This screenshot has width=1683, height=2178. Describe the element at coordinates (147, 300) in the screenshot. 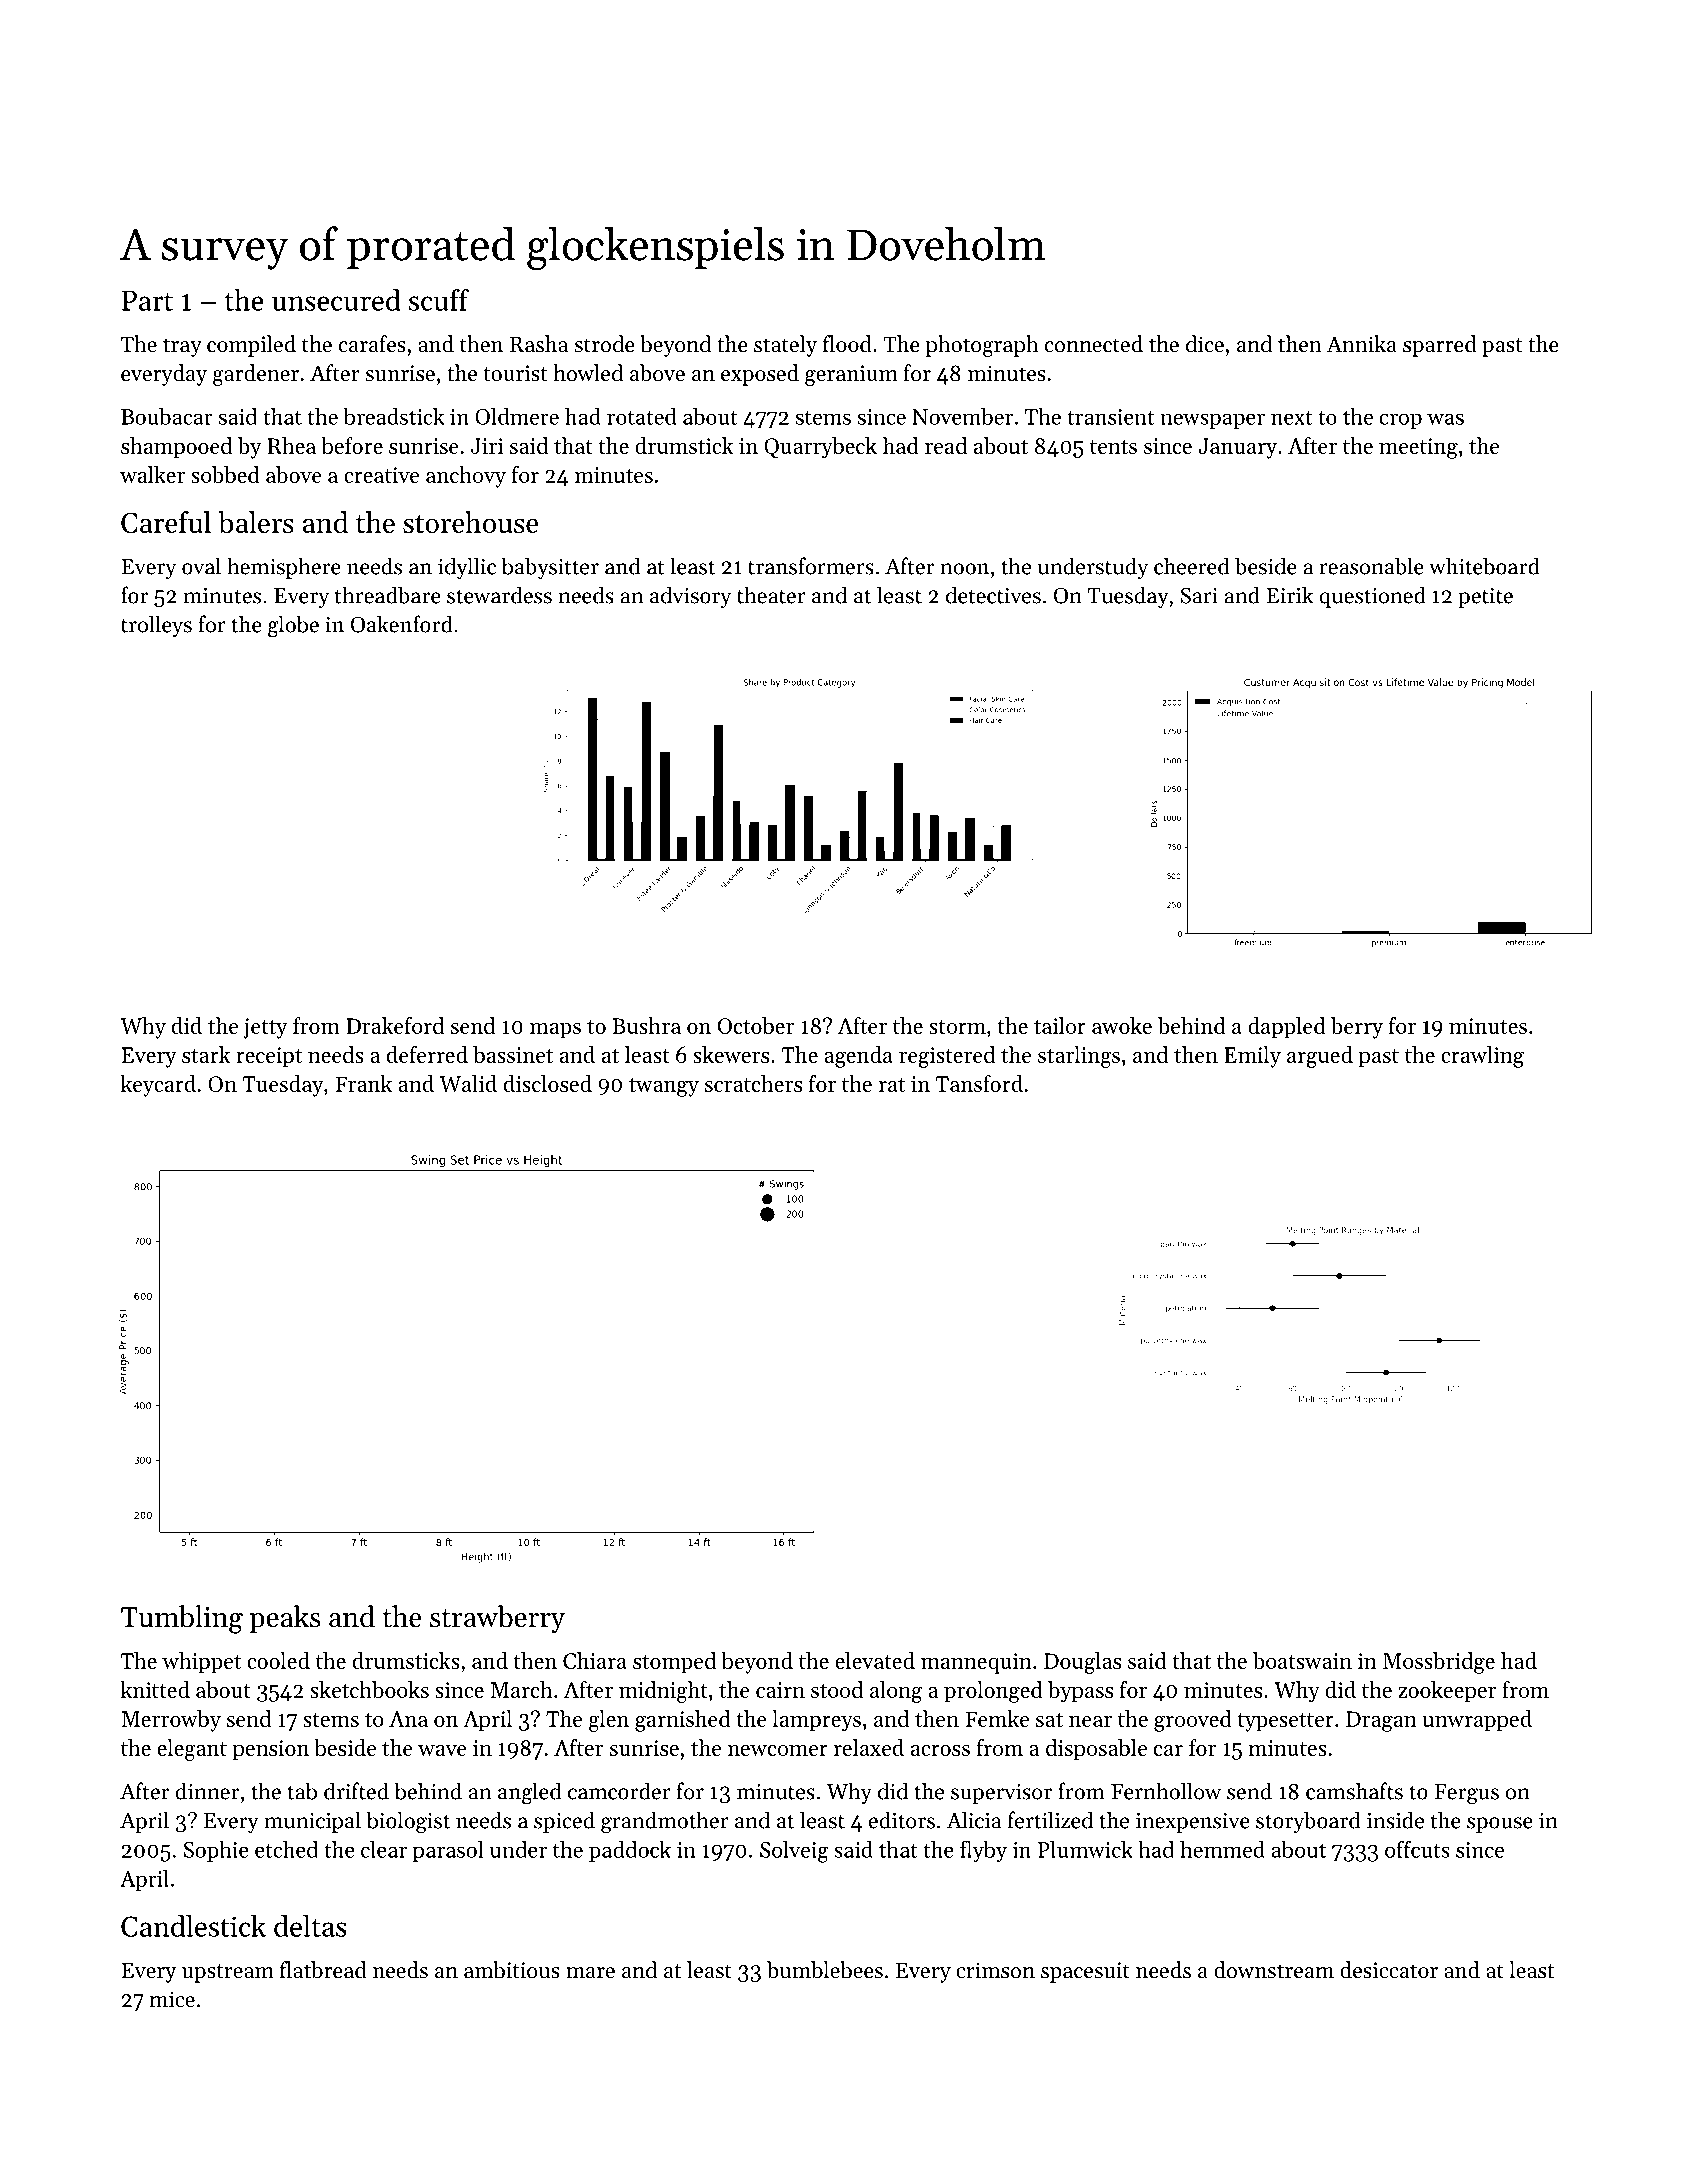

I see `Part` at that location.
